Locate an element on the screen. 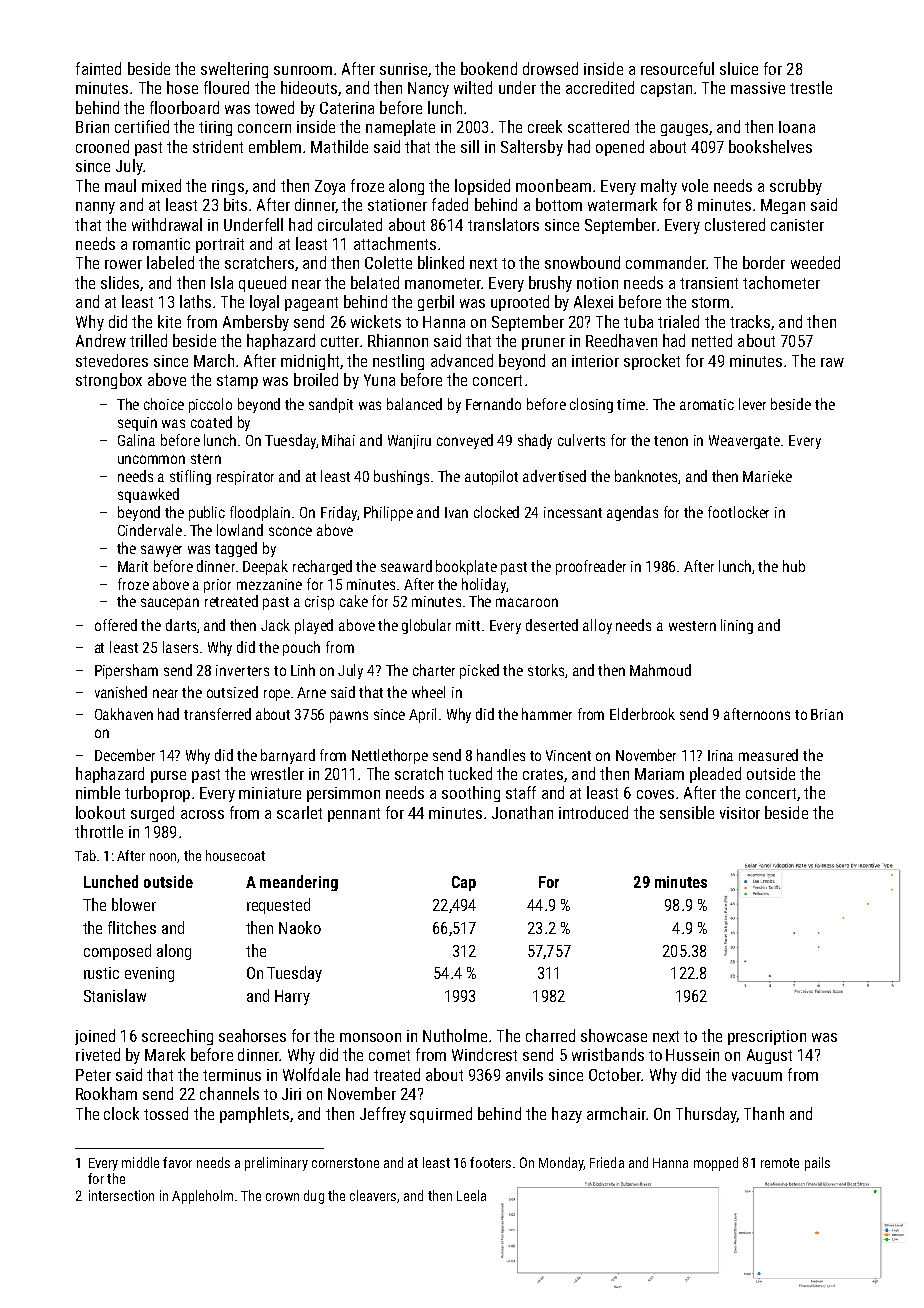 This screenshot has height=1308, width=924. uncommon is located at coordinates (151, 459).
